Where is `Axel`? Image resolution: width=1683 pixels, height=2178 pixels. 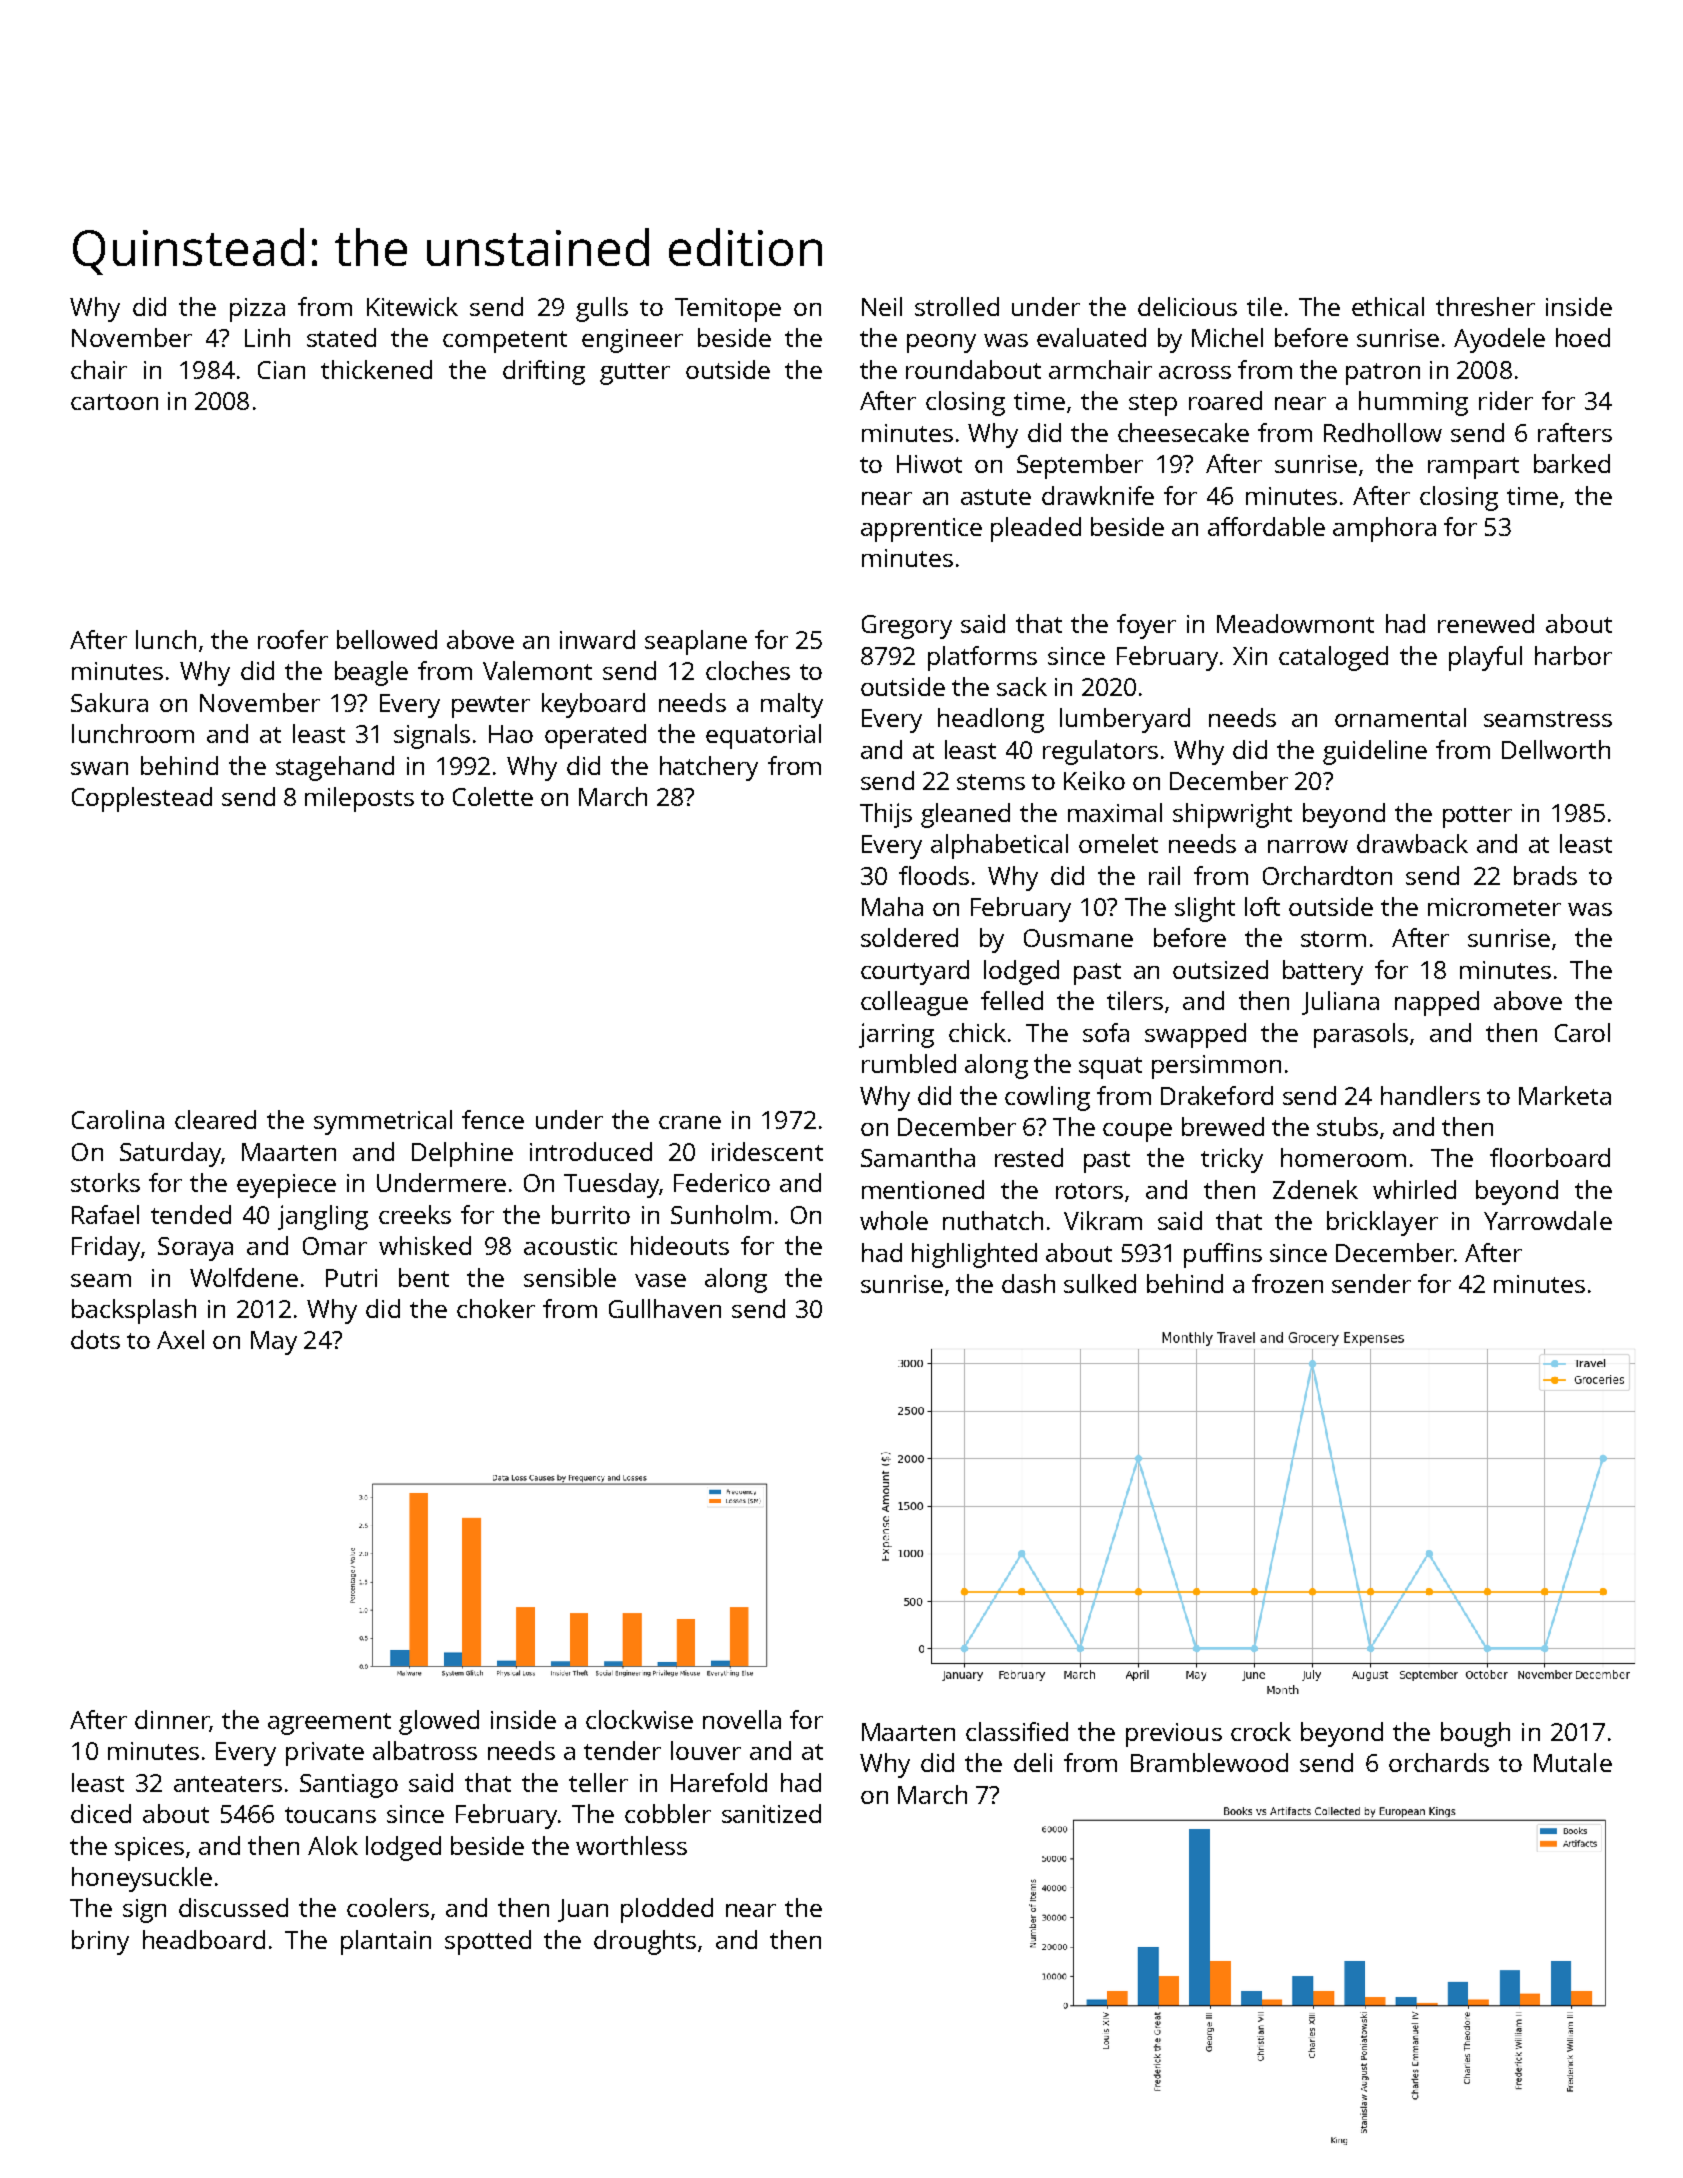
Axel is located at coordinates (180, 1339).
